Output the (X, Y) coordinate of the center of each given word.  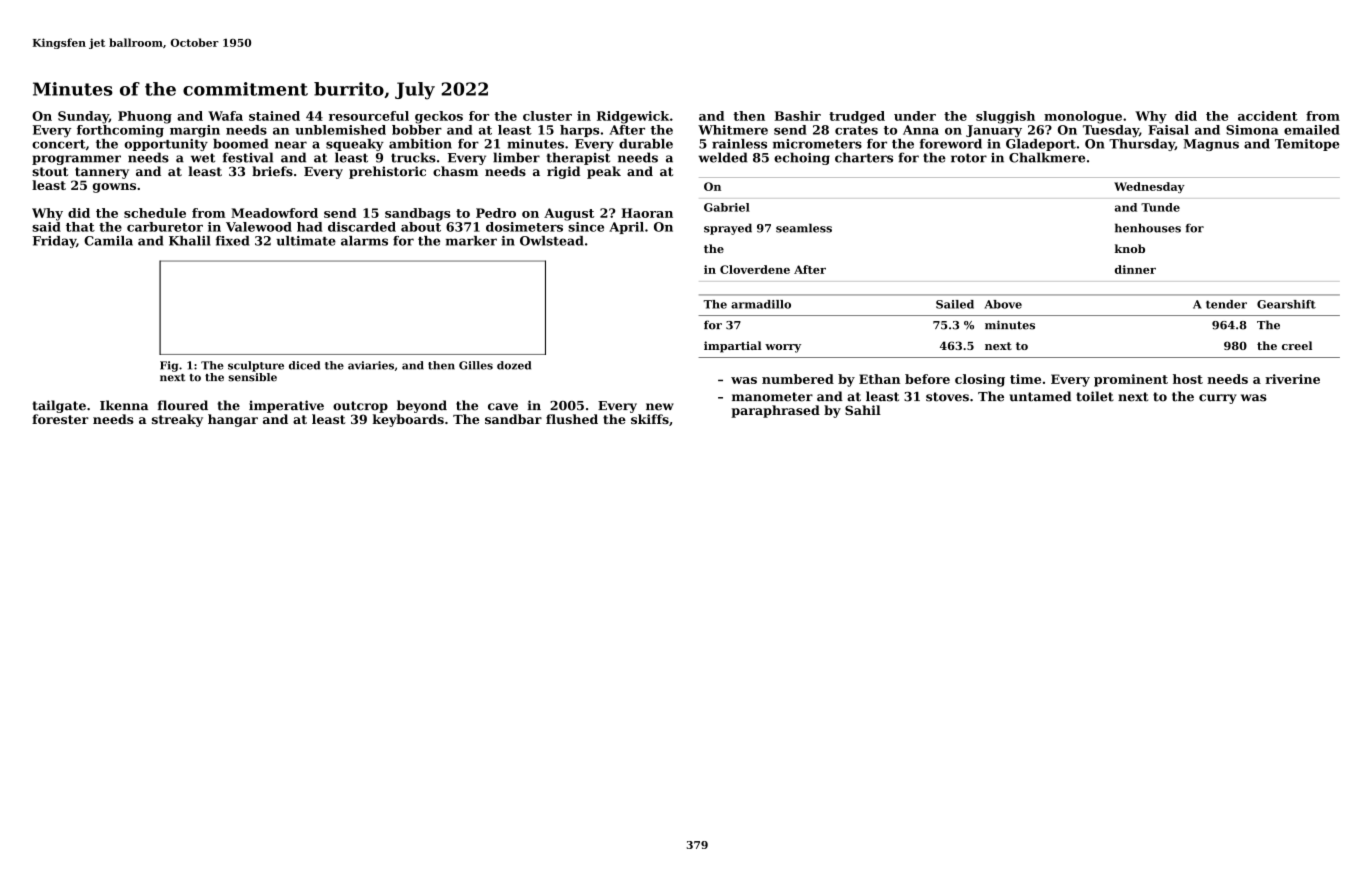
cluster (547, 116)
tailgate (59, 406)
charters (864, 157)
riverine (1292, 379)
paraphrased (776, 411)
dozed (514, 365)
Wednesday (1149, 187)
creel (1297, 345)
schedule (155, 213)
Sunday (83, 117)
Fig (169, 366)
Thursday (1142, 145)
